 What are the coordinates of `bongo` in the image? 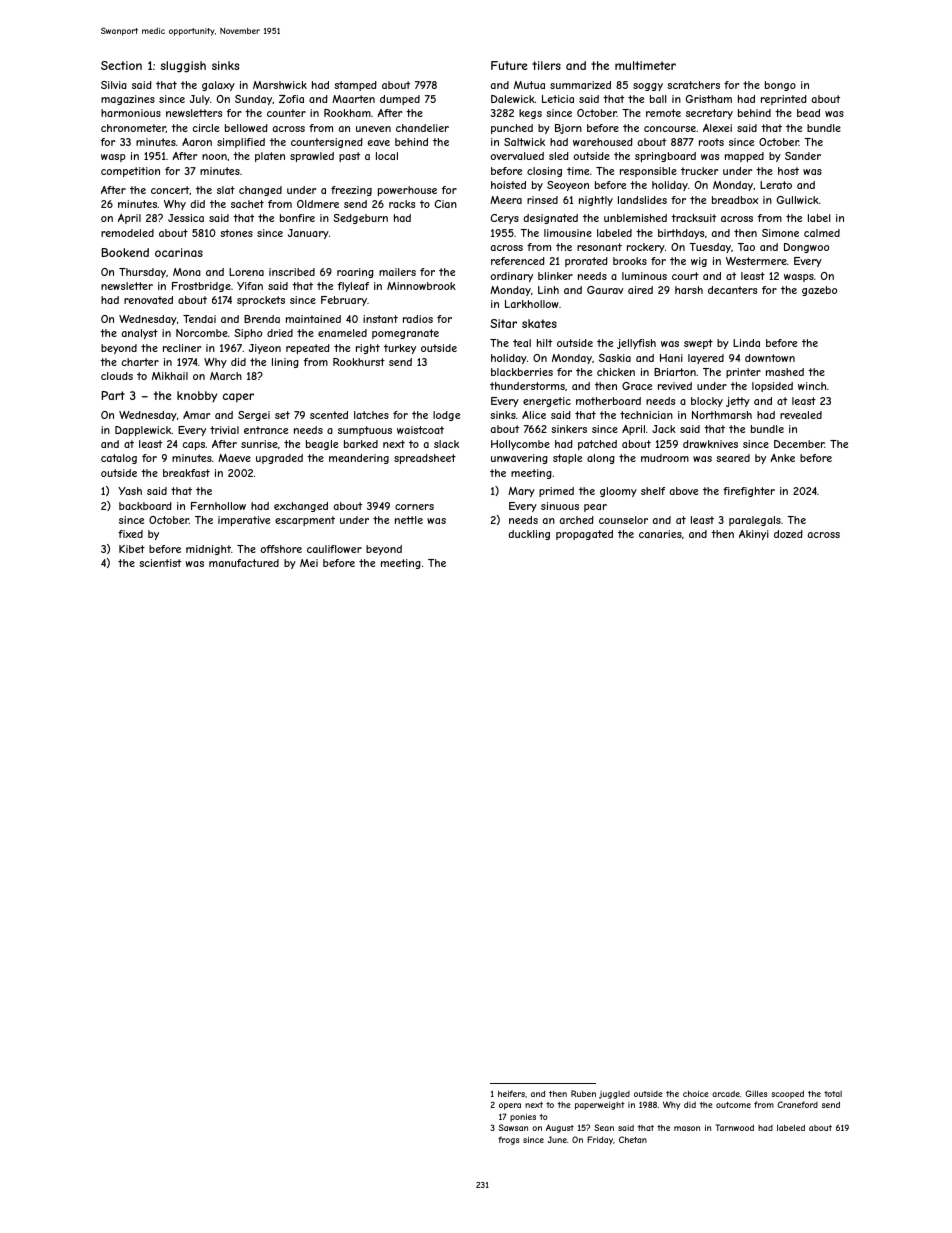 It's located at (780, 86).
